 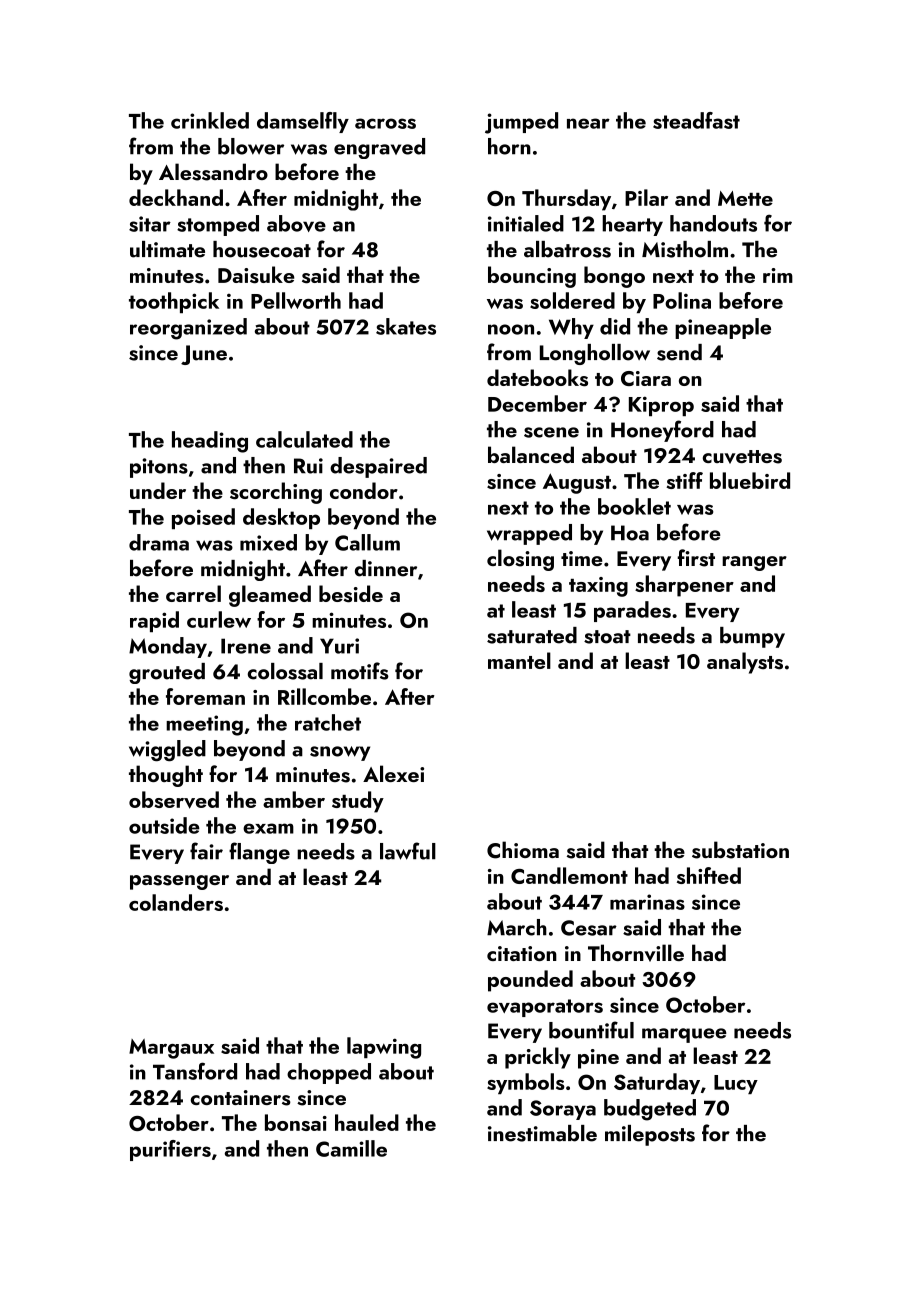 What do you see at coordinates (526, 223) in the screenshot?
I see `initialed` at bounding box center [526, 223].
